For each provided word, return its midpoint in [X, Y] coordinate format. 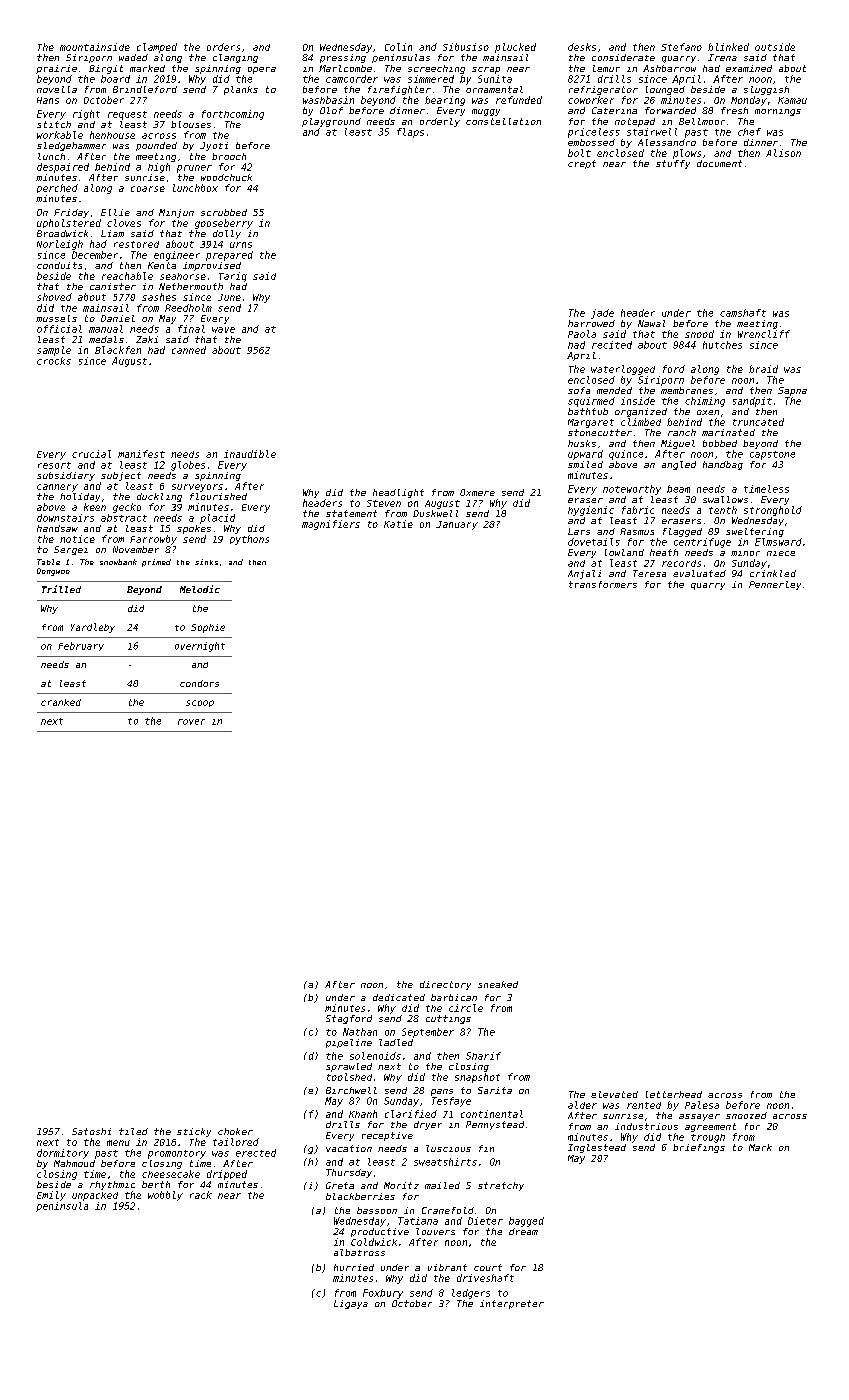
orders [223, 47]
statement [351, 513]
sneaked [498, 984]
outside [775, 47]
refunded [519, 100]
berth [156, 1184]
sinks [206, 562]
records [681, 563]
